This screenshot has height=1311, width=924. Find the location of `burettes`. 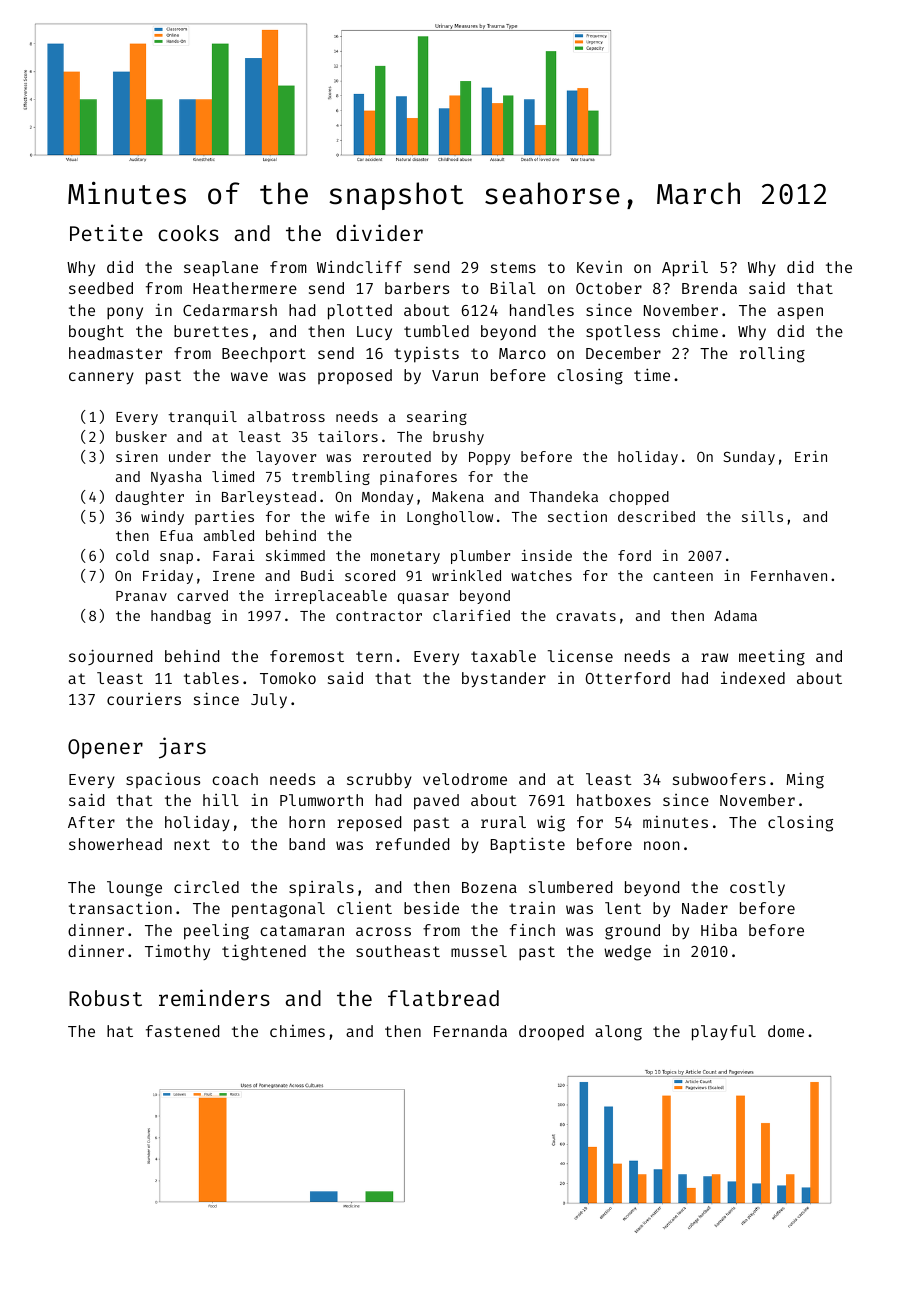

burettes is located at coordinates (211, 331).
